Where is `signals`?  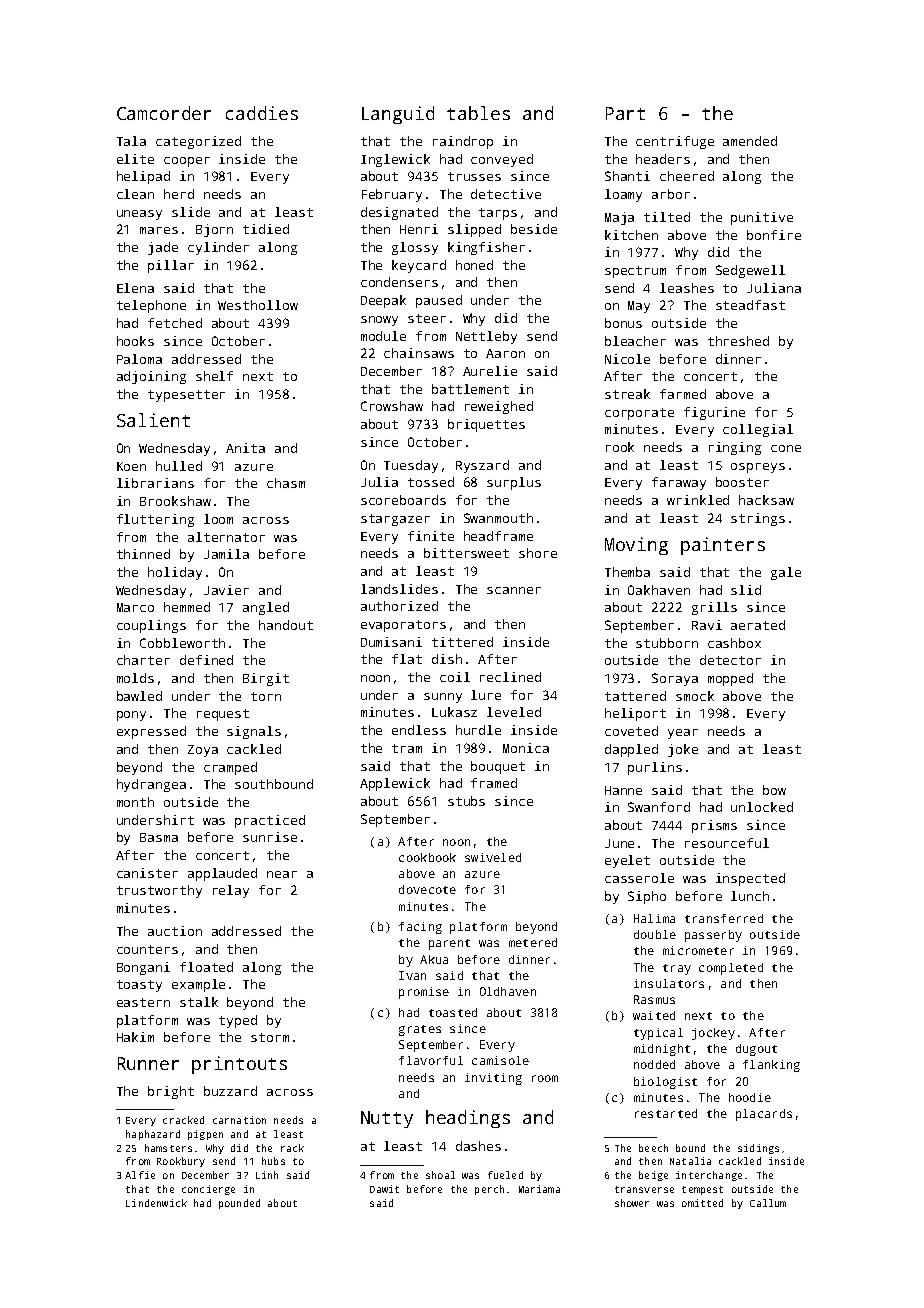
signals is located at coordinates (254, 732).
